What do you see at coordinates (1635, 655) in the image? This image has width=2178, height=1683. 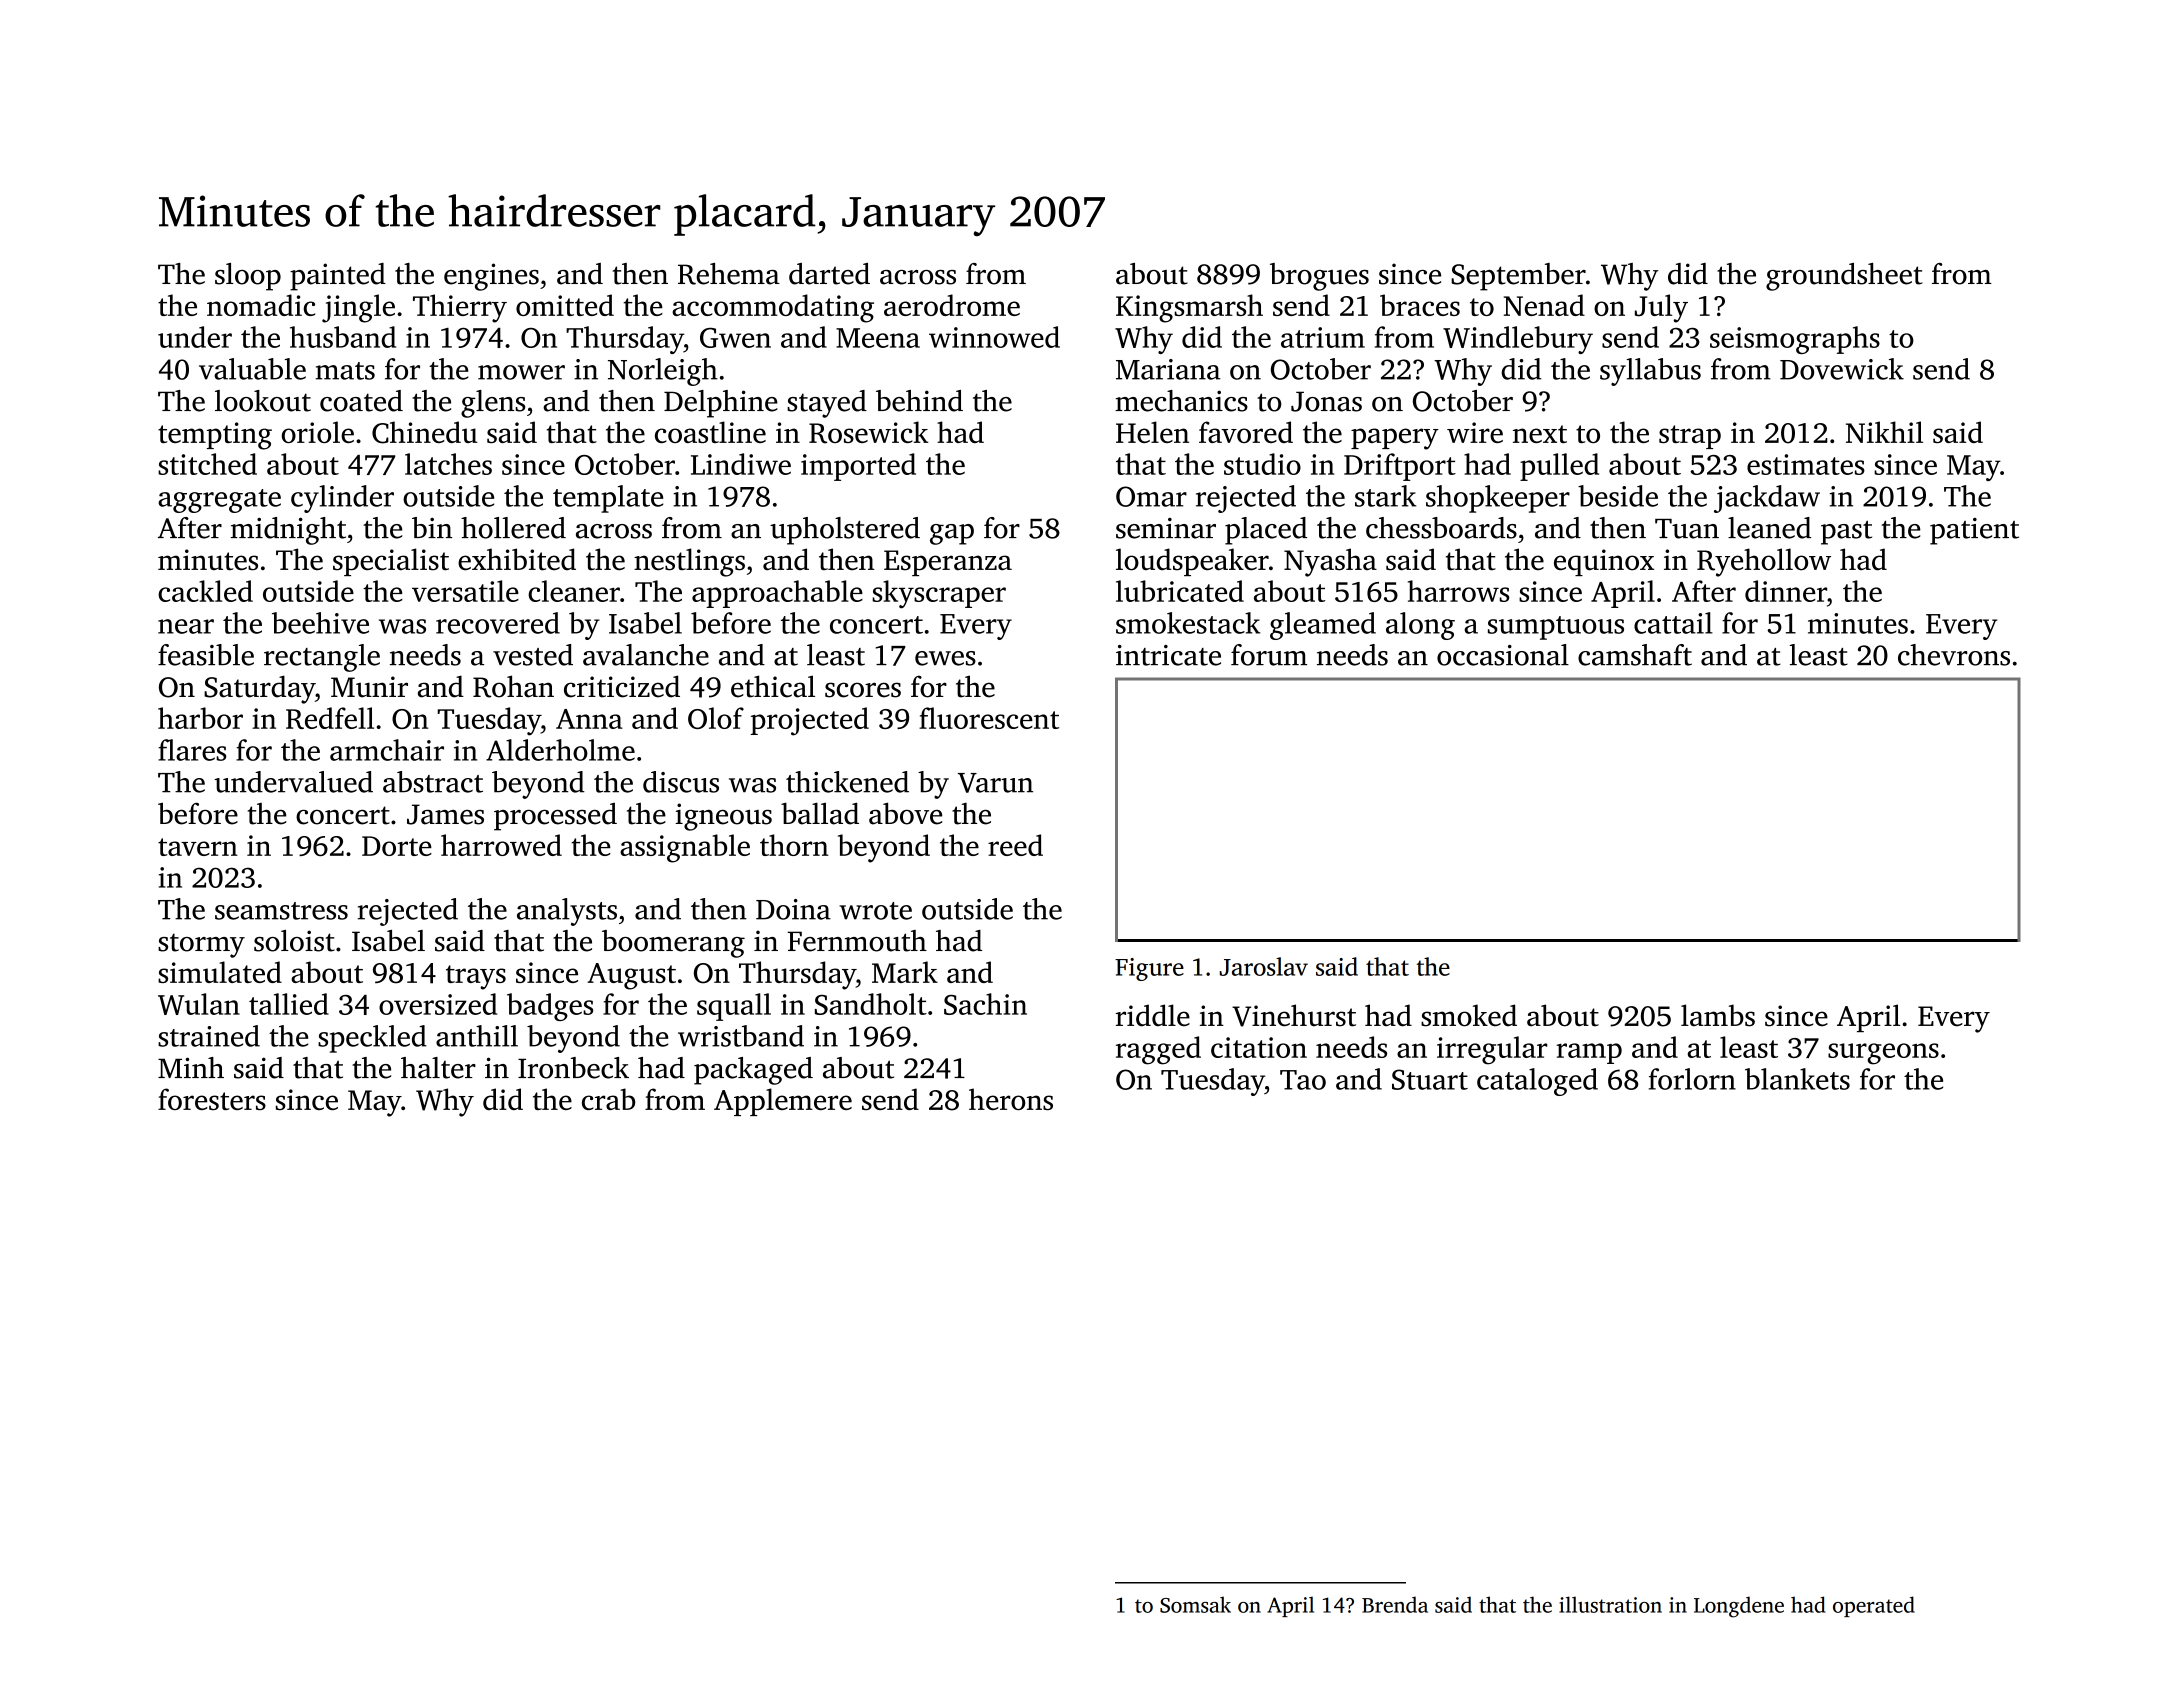 I see `camshaft` at bounding box center [1635, 655].
